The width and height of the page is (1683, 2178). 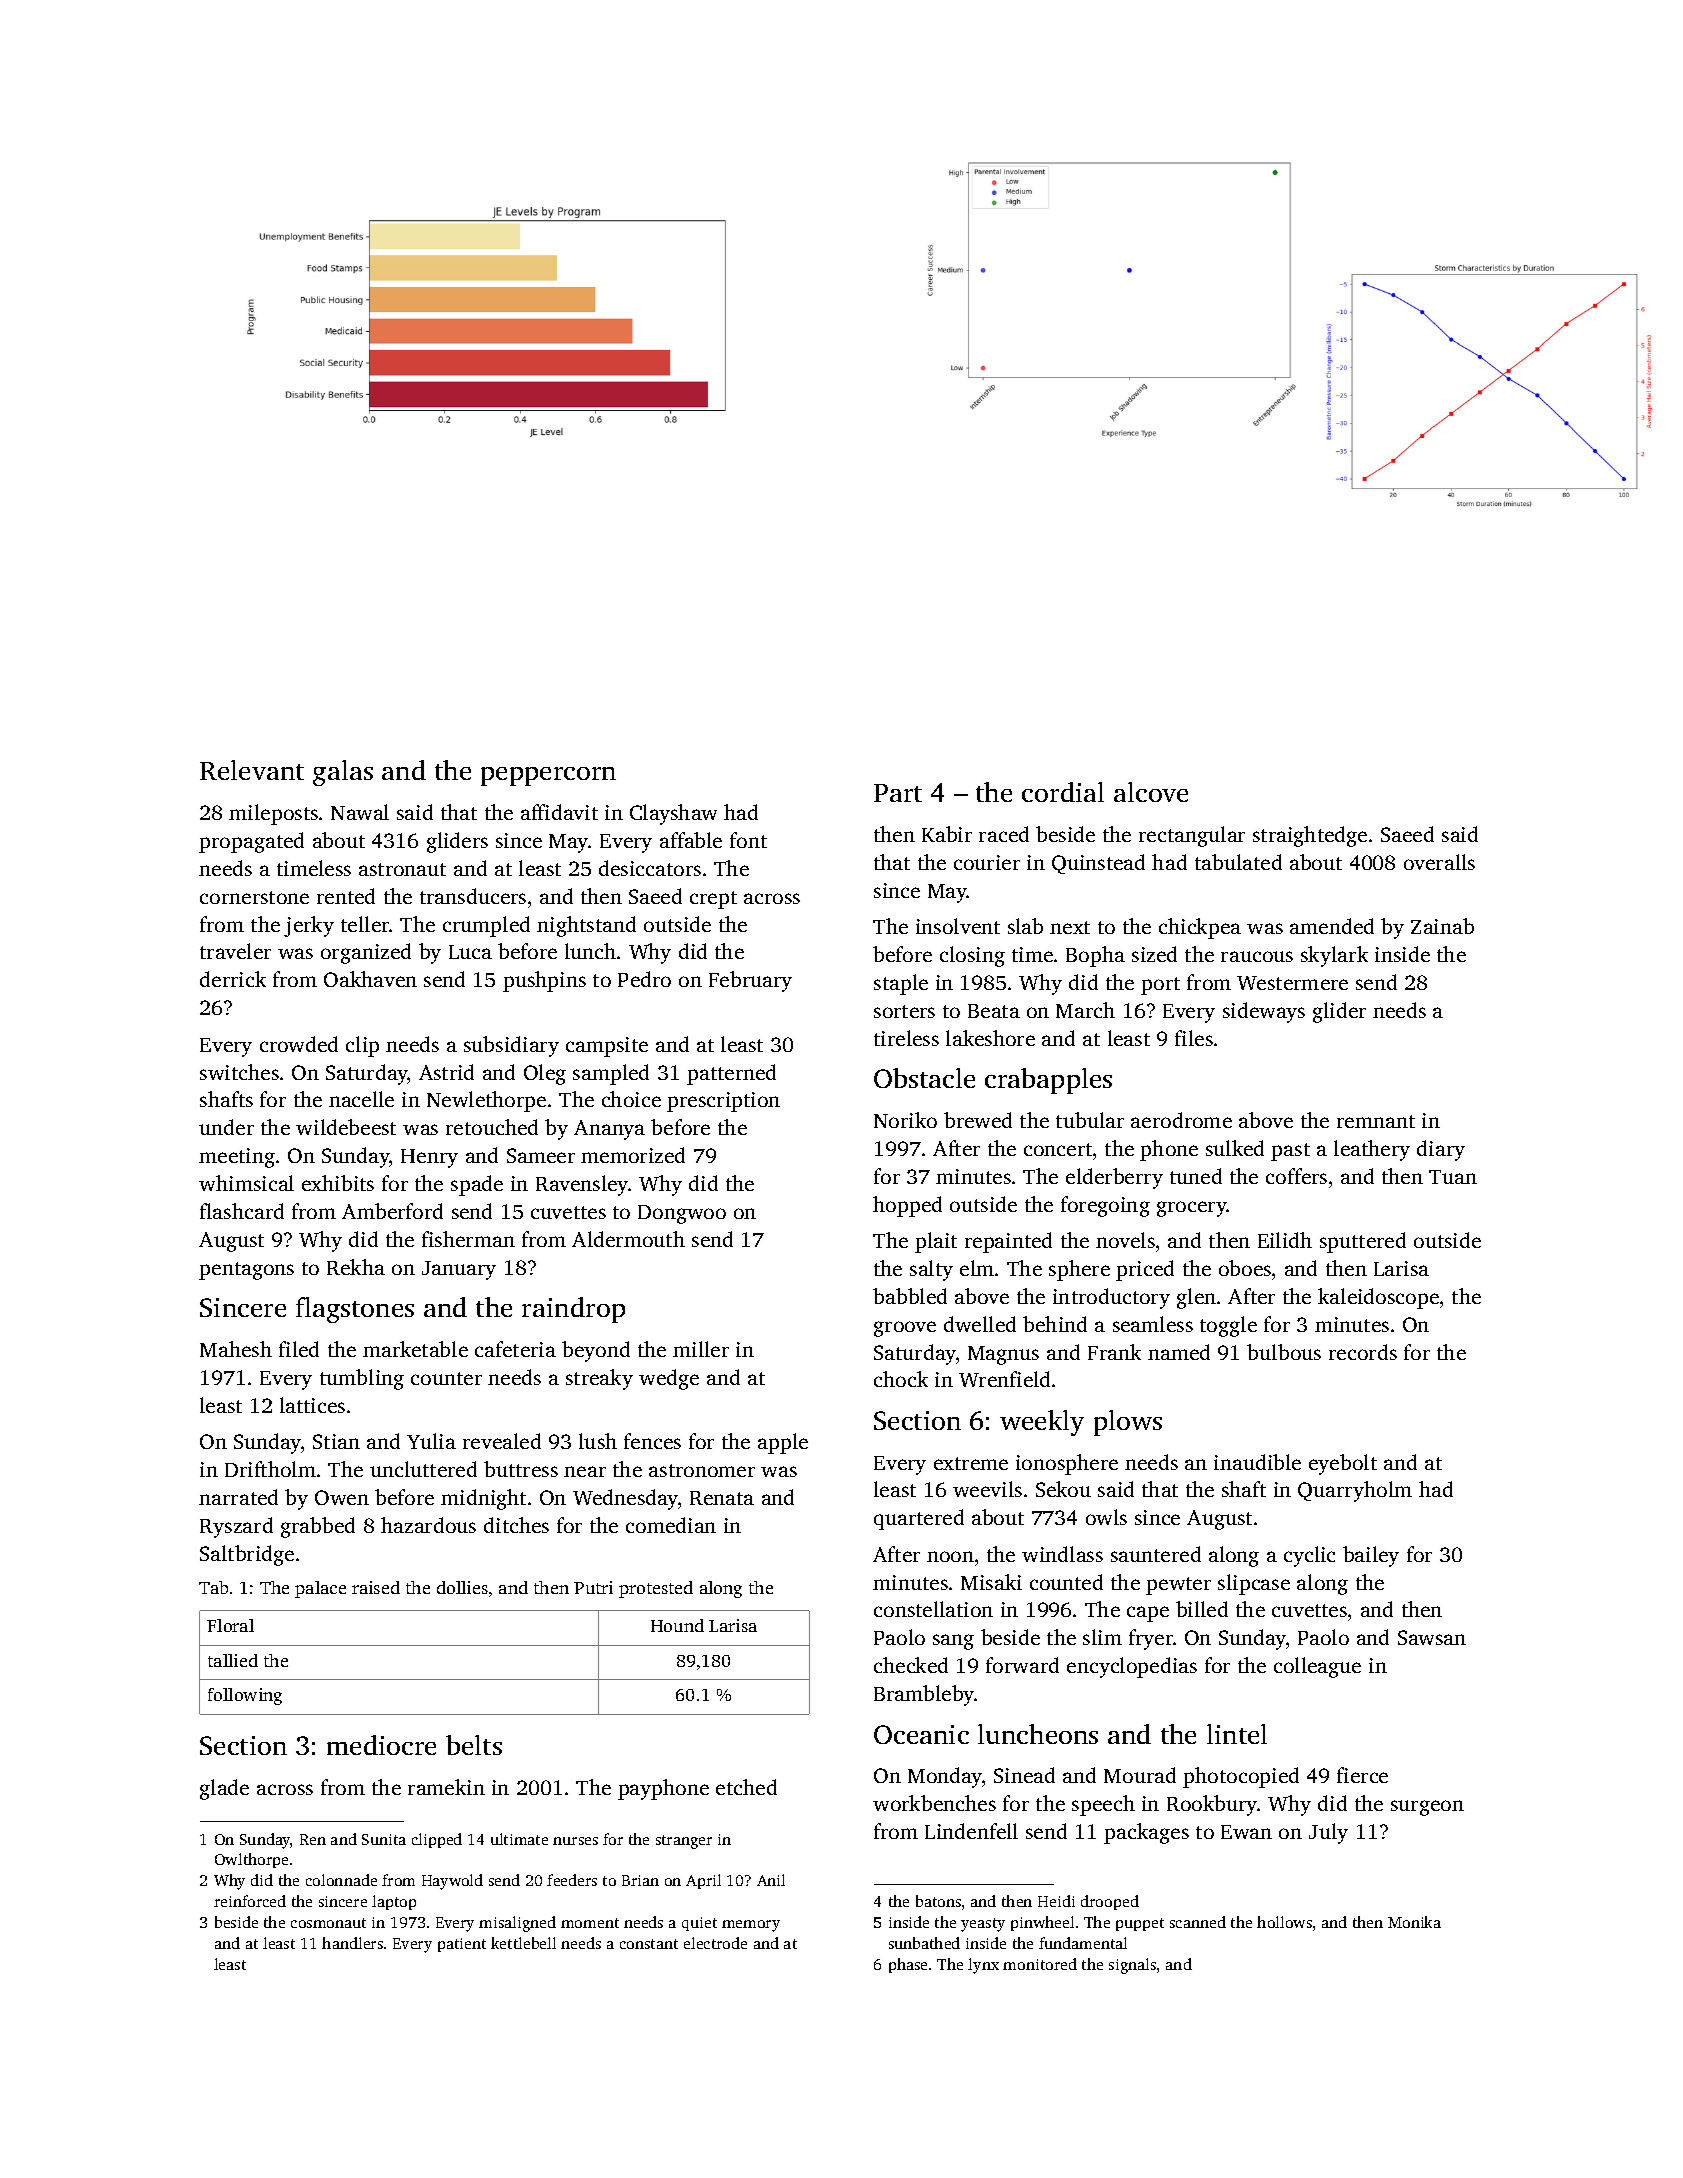 I want to click on spade, so click(x=477, y=1185).
